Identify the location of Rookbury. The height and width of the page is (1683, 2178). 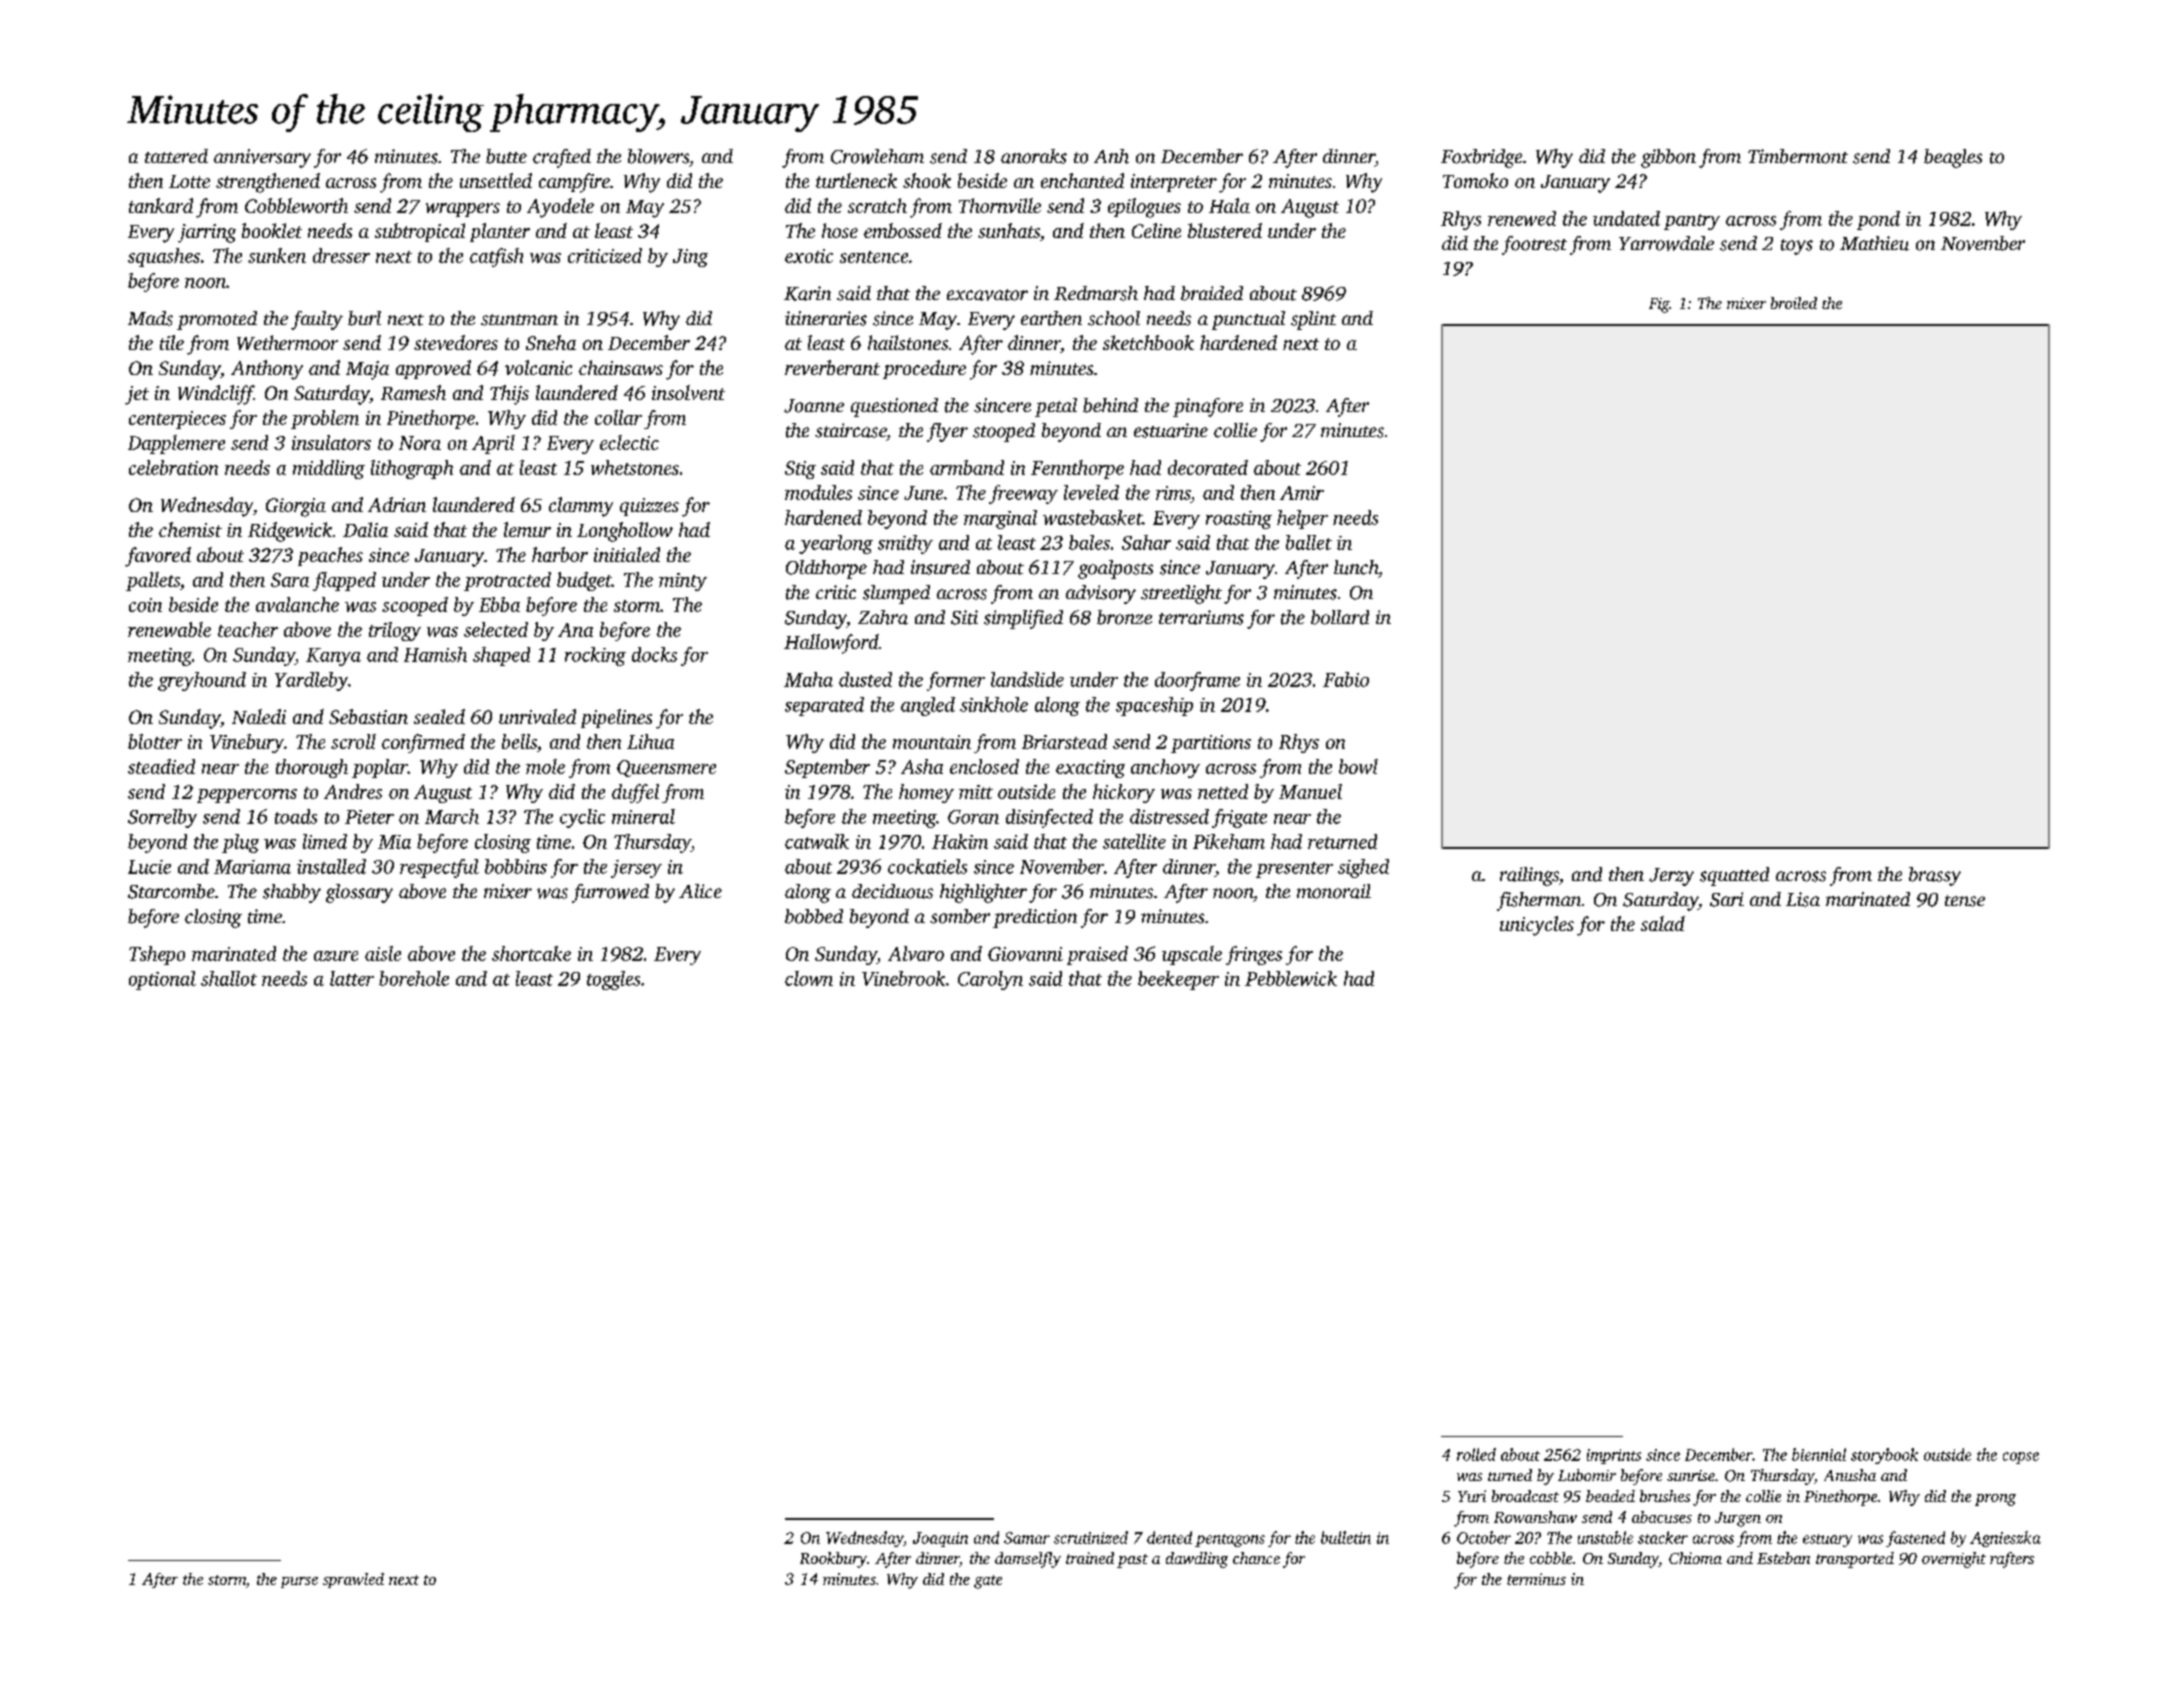
(833, 1560).
